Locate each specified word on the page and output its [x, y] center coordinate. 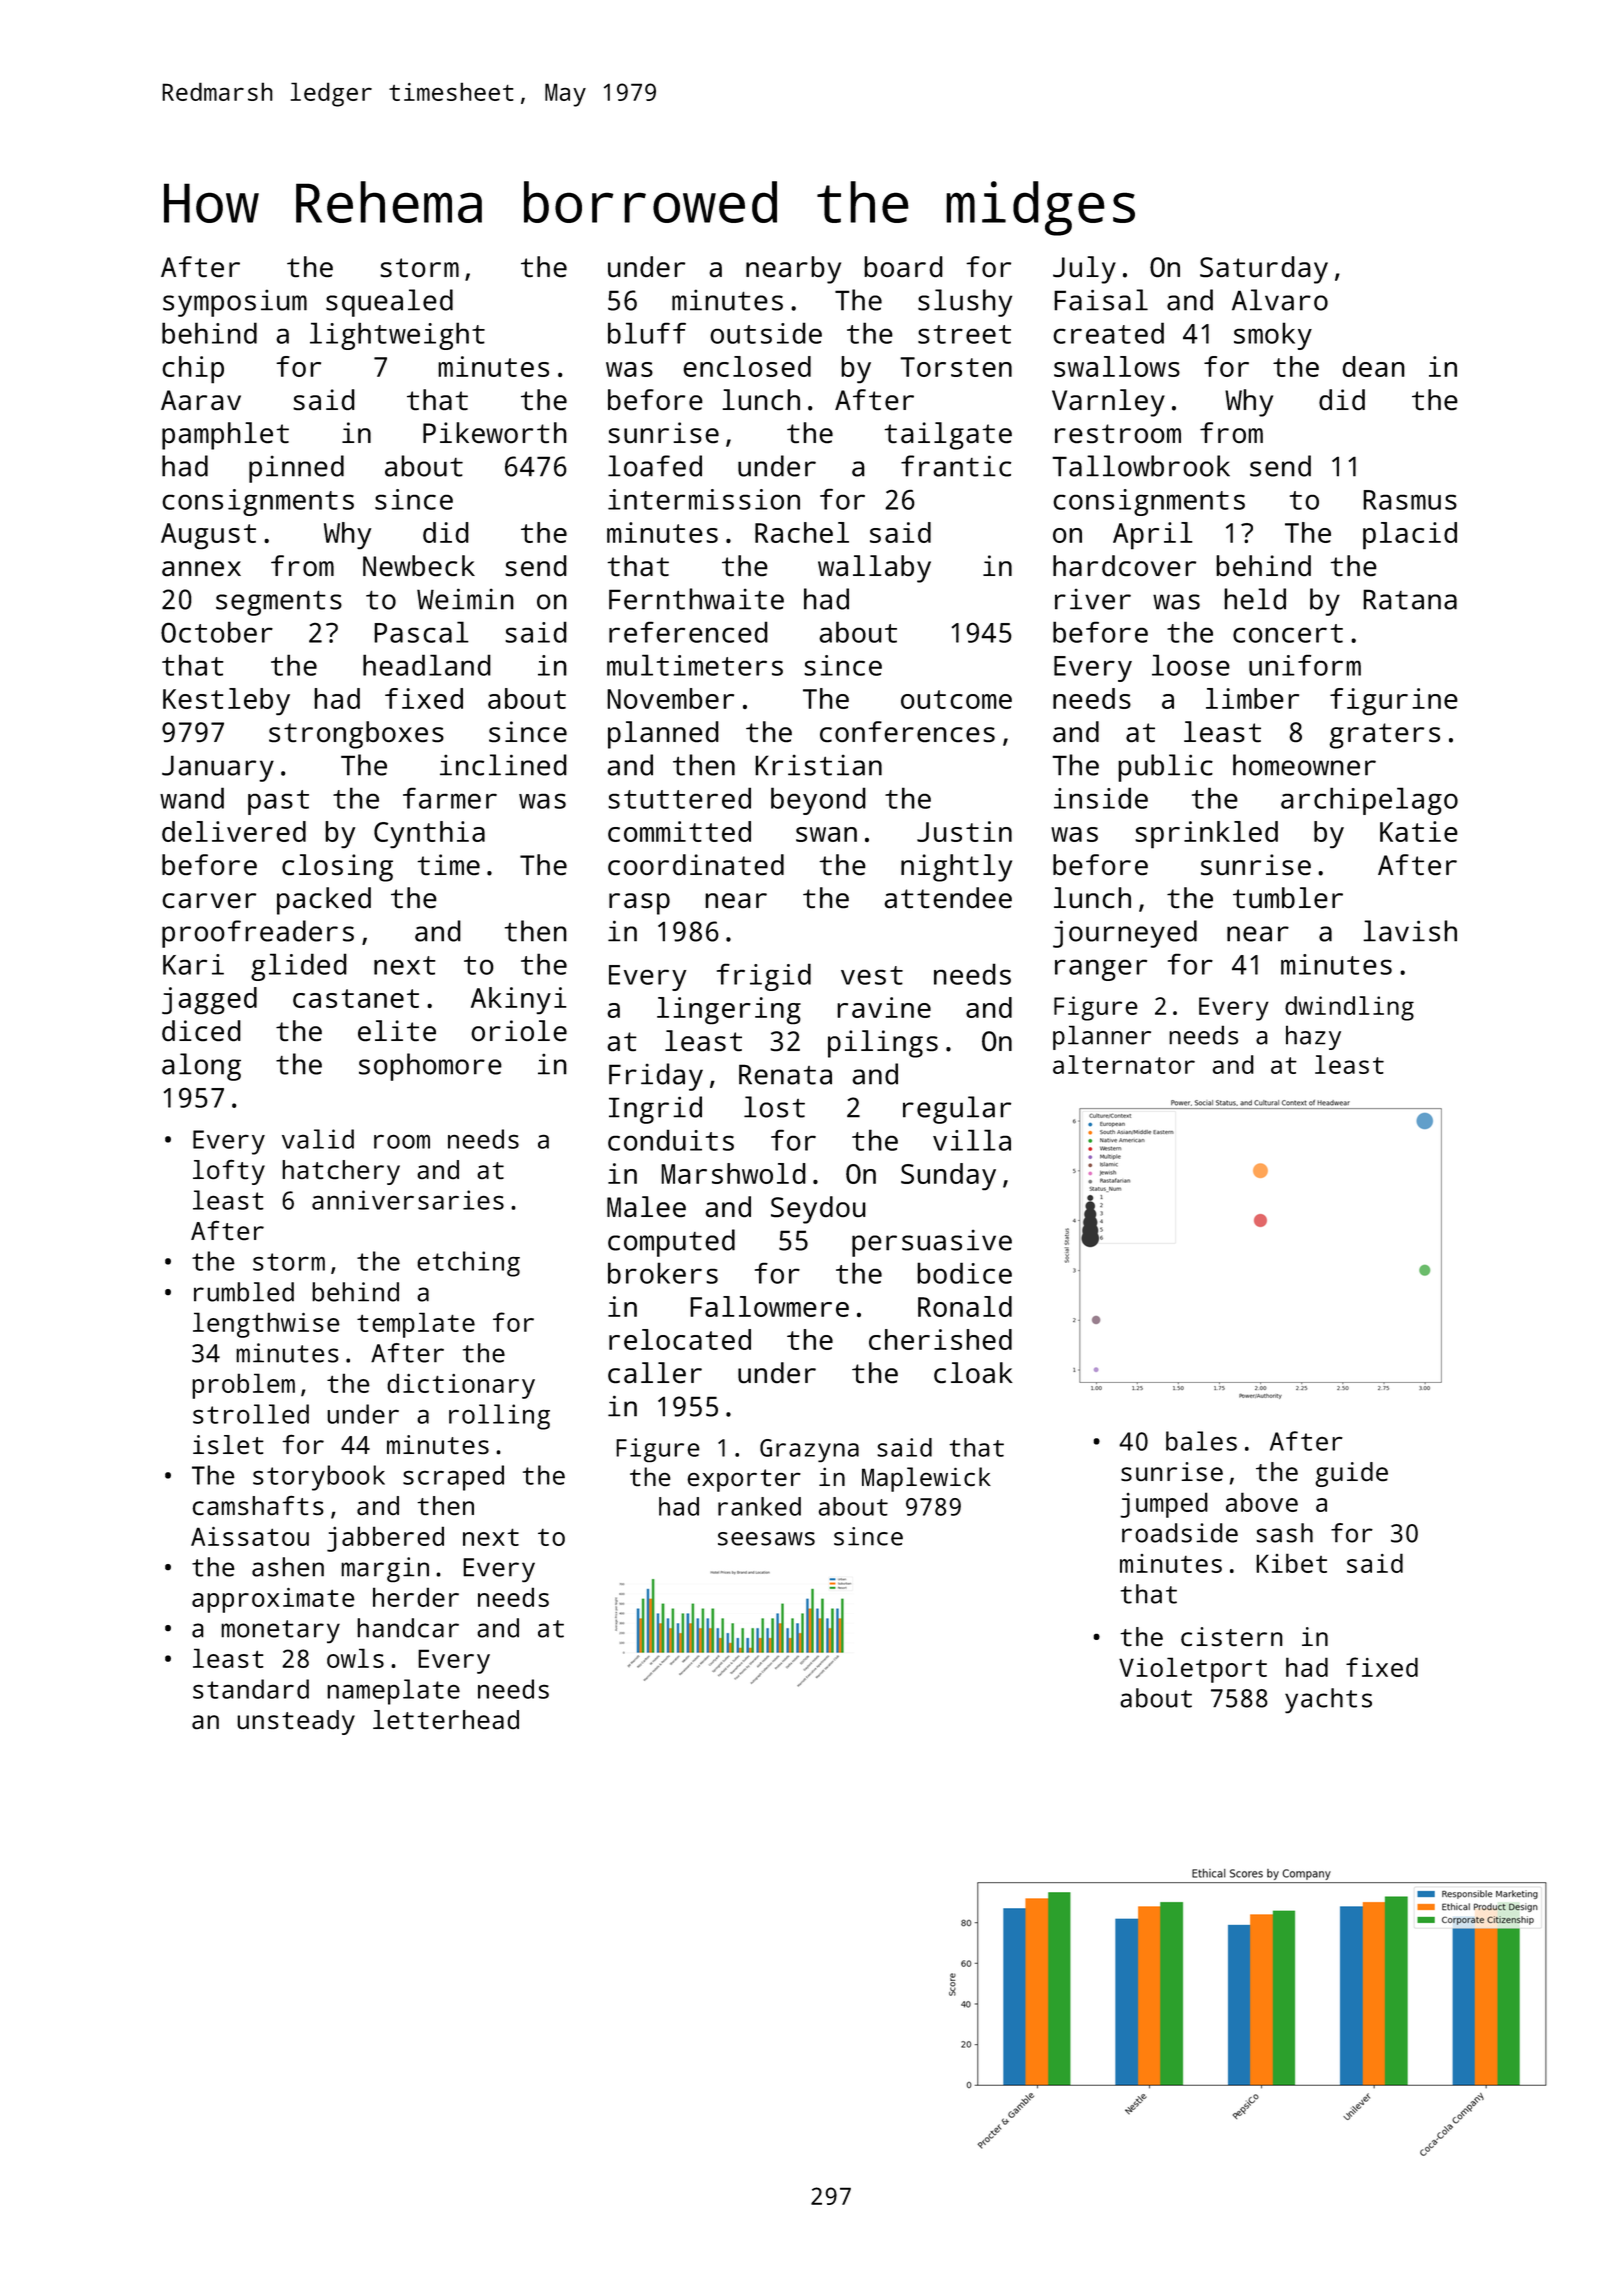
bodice [964, 1273]
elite [397, 1031]
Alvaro [1280, 300]
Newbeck [419, 565]
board [903, 266]
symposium [235, 303]
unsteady [296, 1722]
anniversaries [408, 1200]
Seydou [818, 1210]
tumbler [1288, 897]
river [1093, 599]
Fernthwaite [696, 599]
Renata [785, 1074]
